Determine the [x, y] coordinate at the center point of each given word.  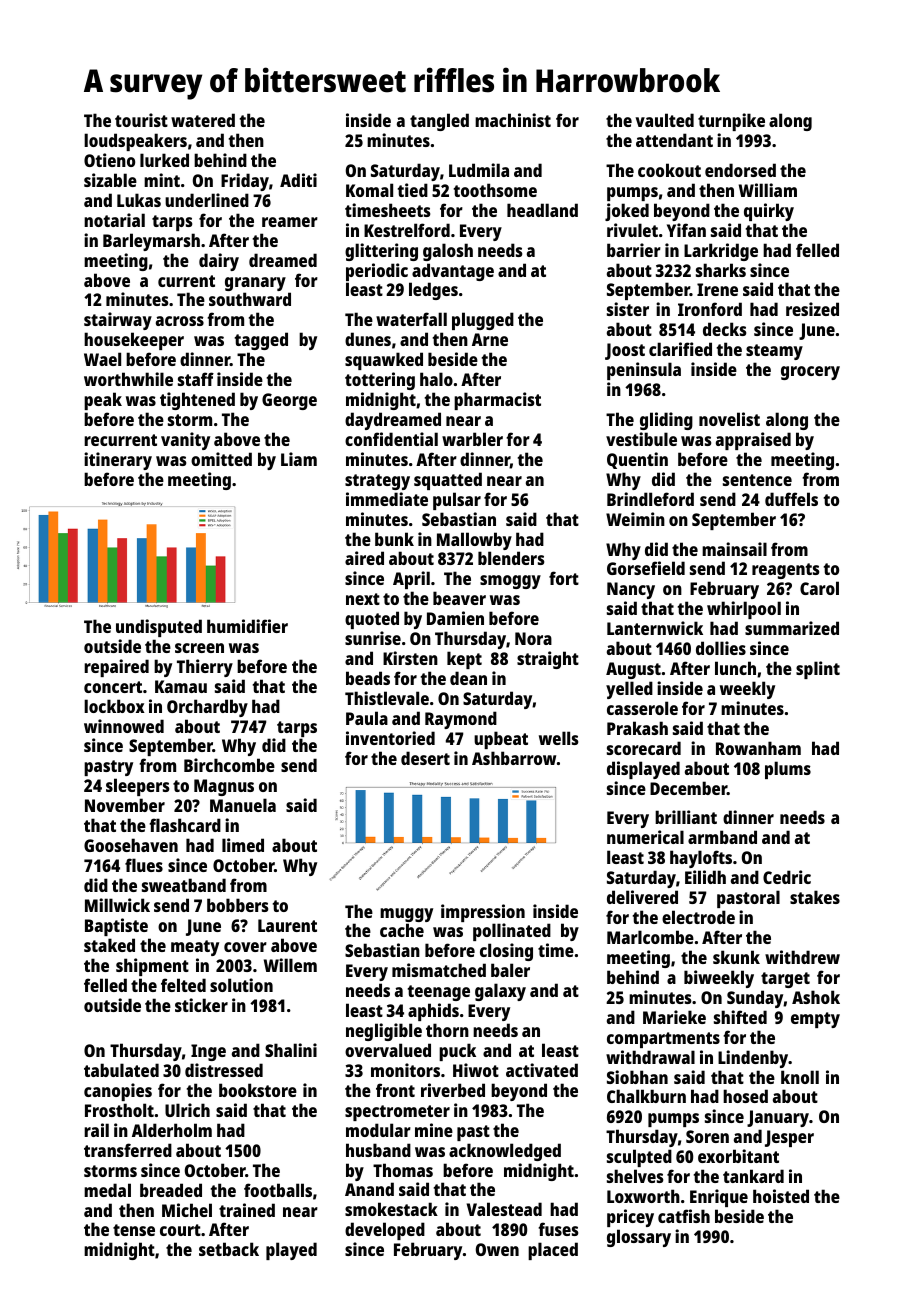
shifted [740, 1017]
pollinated [512, 932]
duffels [791, 499]
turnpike [731, 122]
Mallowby [474, 541]
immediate [387, 499]
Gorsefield [646, 568]
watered [203, 120]
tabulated [121, 1070]
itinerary [118, 461]
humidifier [247, 626]
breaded [171, 1190]
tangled [439, 122]
